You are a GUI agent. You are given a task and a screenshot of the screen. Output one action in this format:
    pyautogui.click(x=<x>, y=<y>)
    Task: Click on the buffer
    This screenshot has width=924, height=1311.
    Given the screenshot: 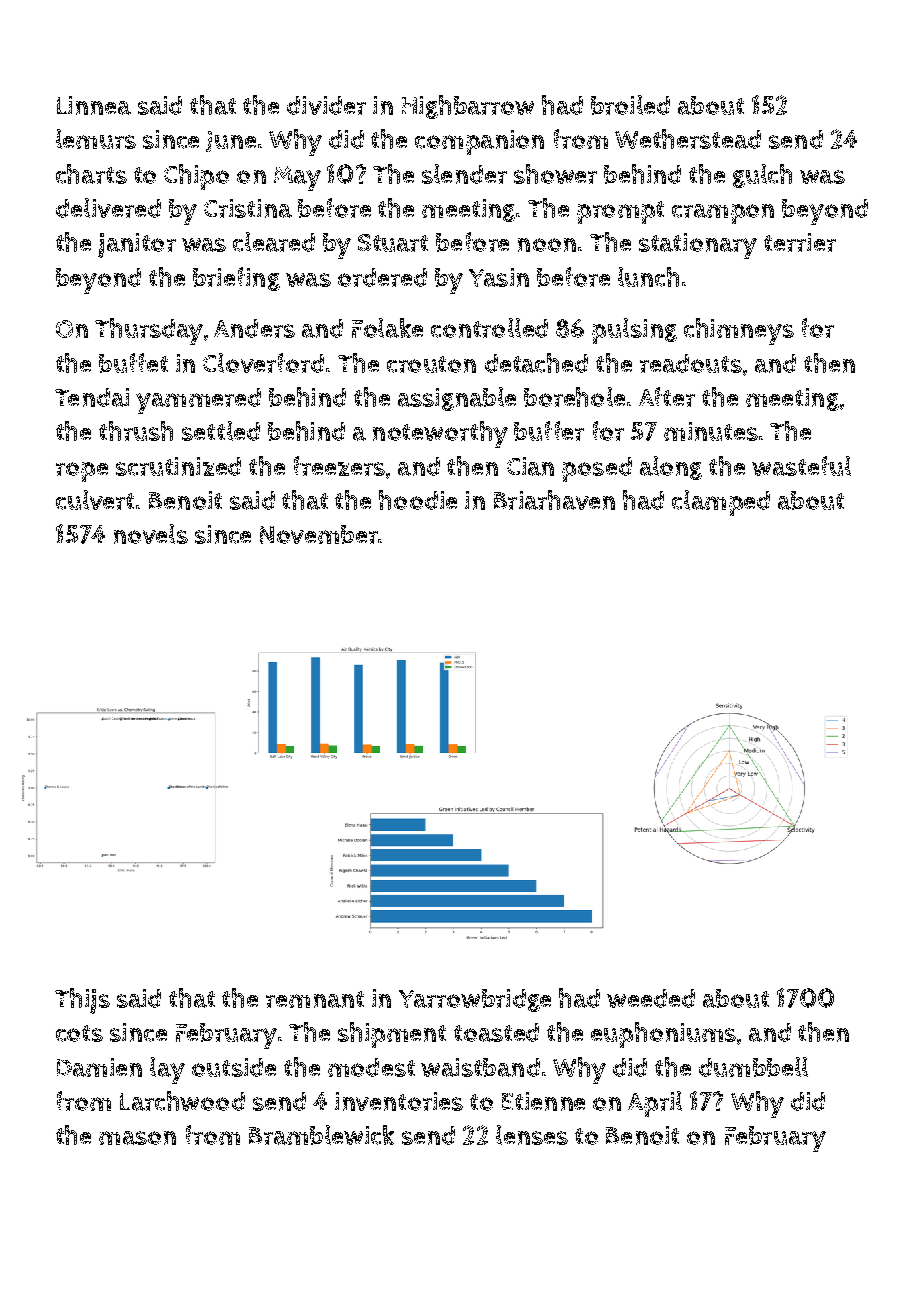 What is the action you would take?
    pyautogui.click(x=549, y=431)
